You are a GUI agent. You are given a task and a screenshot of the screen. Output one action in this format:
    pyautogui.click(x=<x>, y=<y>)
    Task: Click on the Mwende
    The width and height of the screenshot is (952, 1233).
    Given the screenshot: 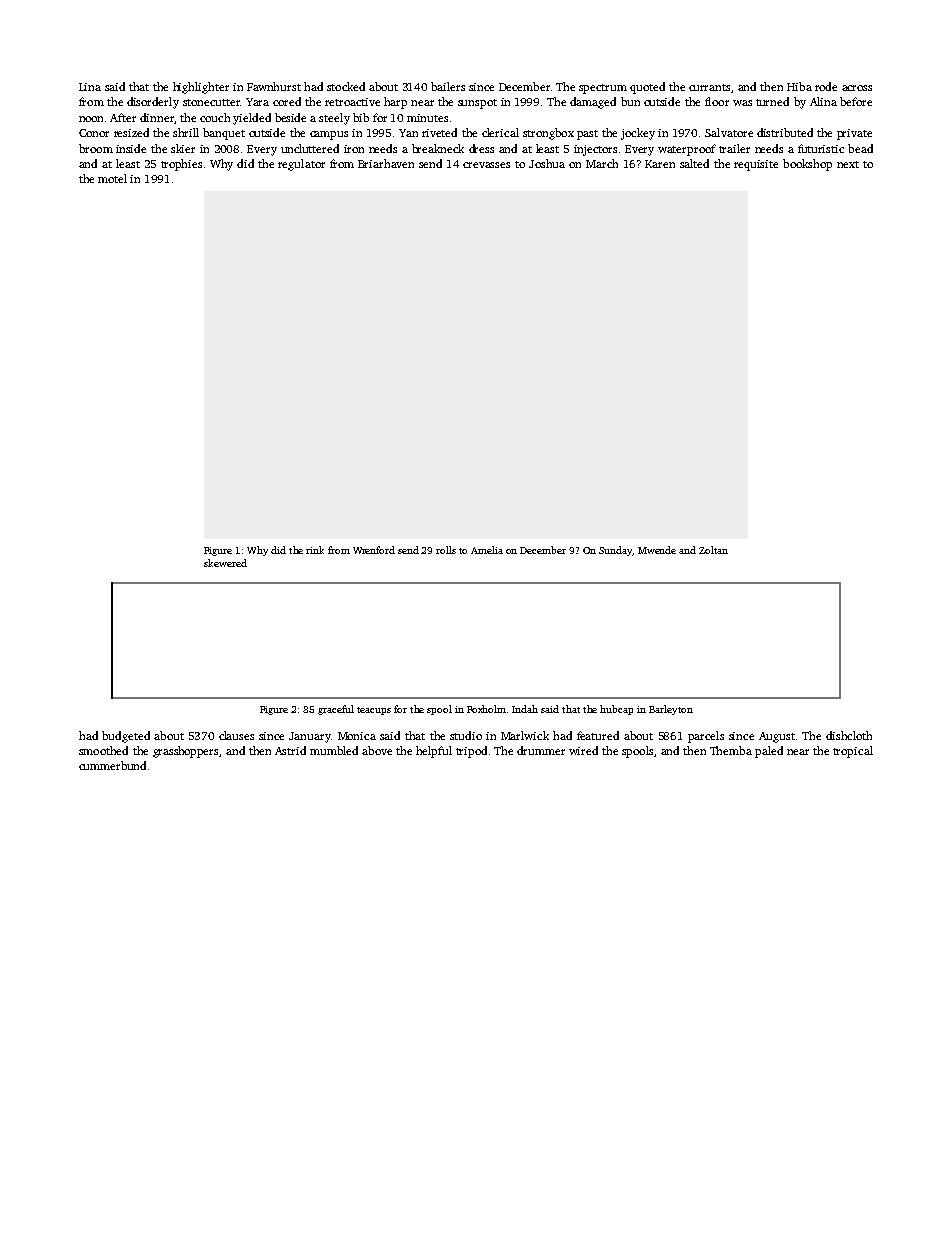 What is the action you would take?
    pyautogui.click(x=657, y=550)
